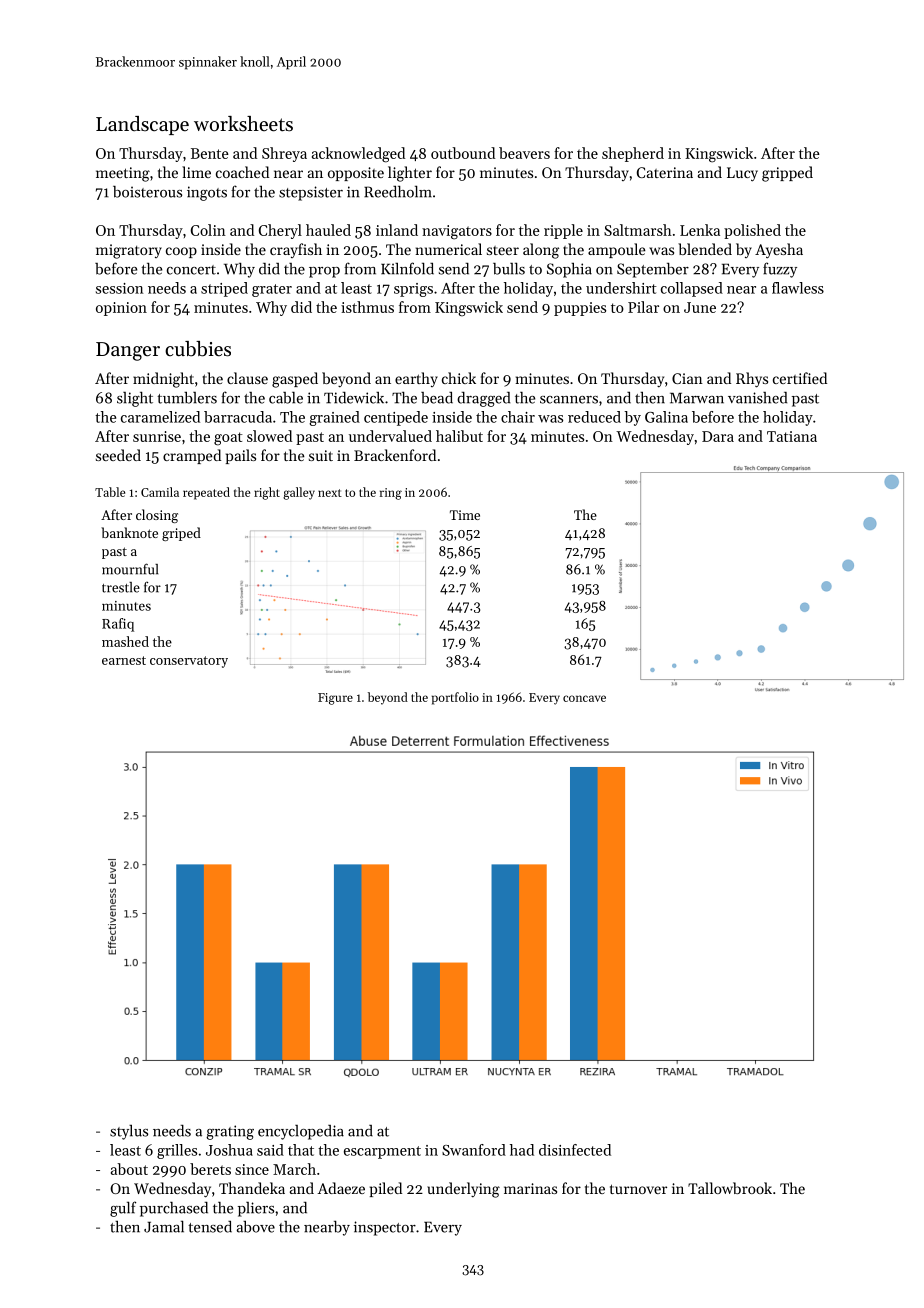  I want to click on Landscape, so click(142, 125).
